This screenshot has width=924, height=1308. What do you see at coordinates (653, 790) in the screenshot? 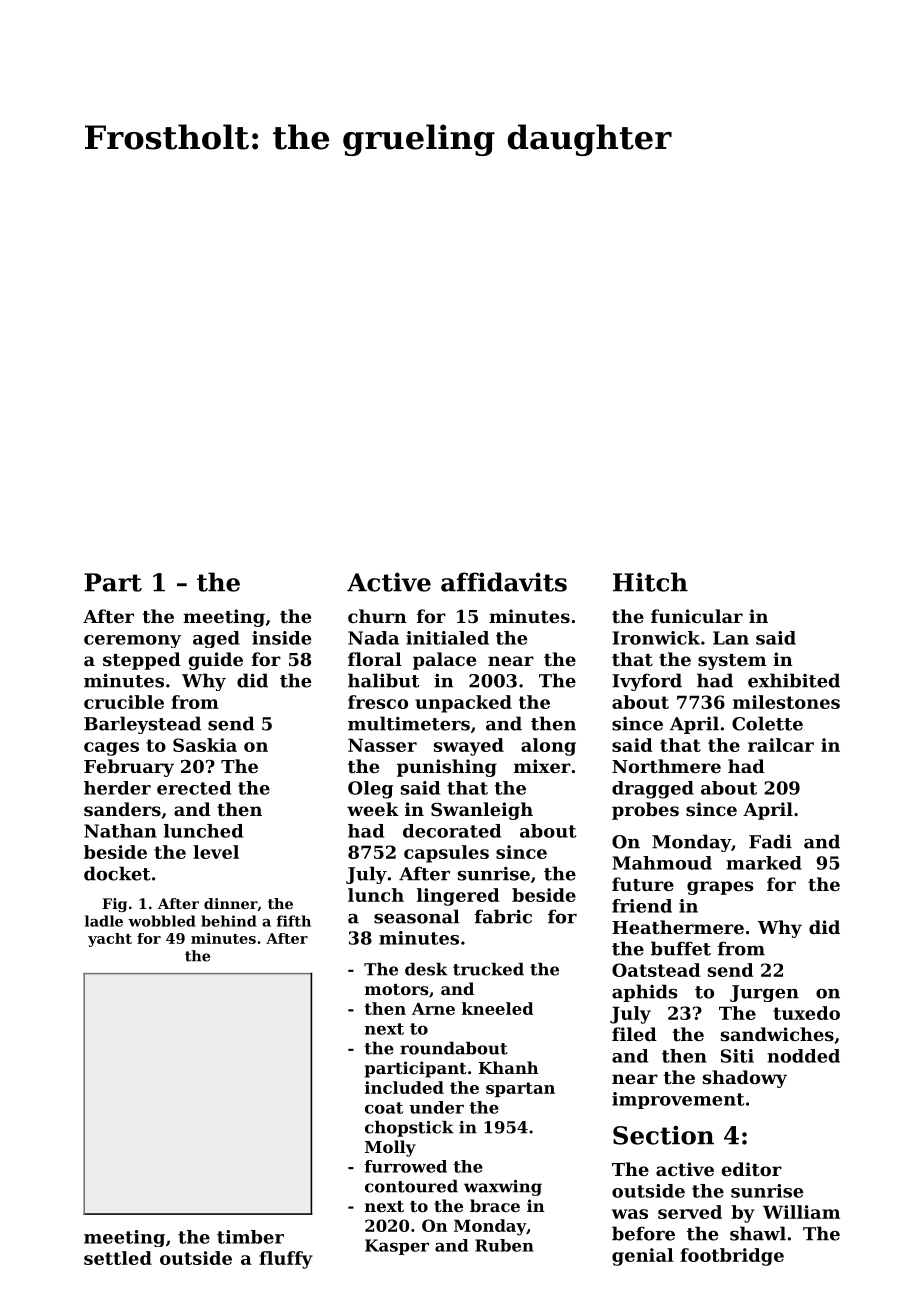
I see `dragged` at bounding box center [653, 790].
